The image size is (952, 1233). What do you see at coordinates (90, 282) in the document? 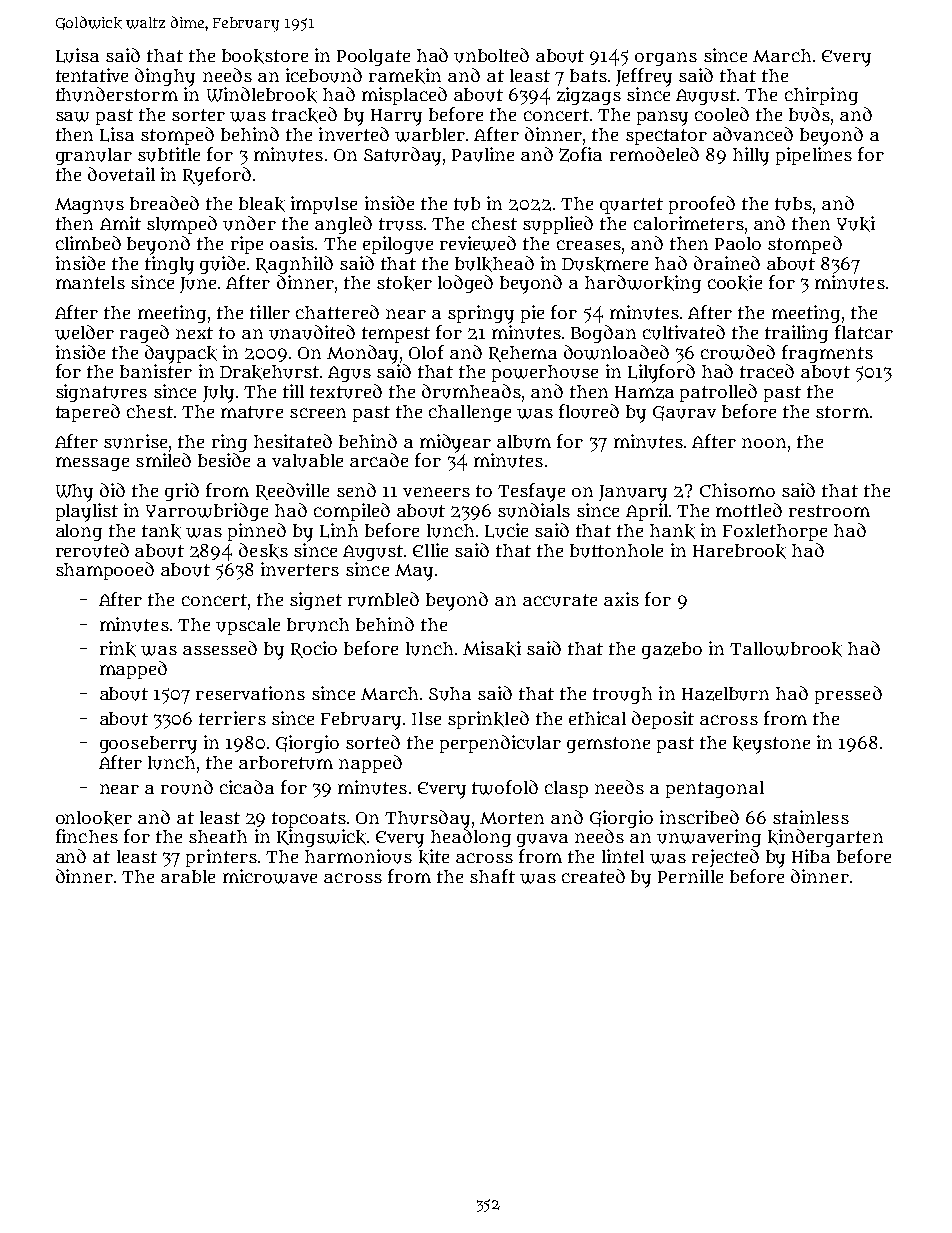
I see `mantels` at bounding box center [90, 282].
